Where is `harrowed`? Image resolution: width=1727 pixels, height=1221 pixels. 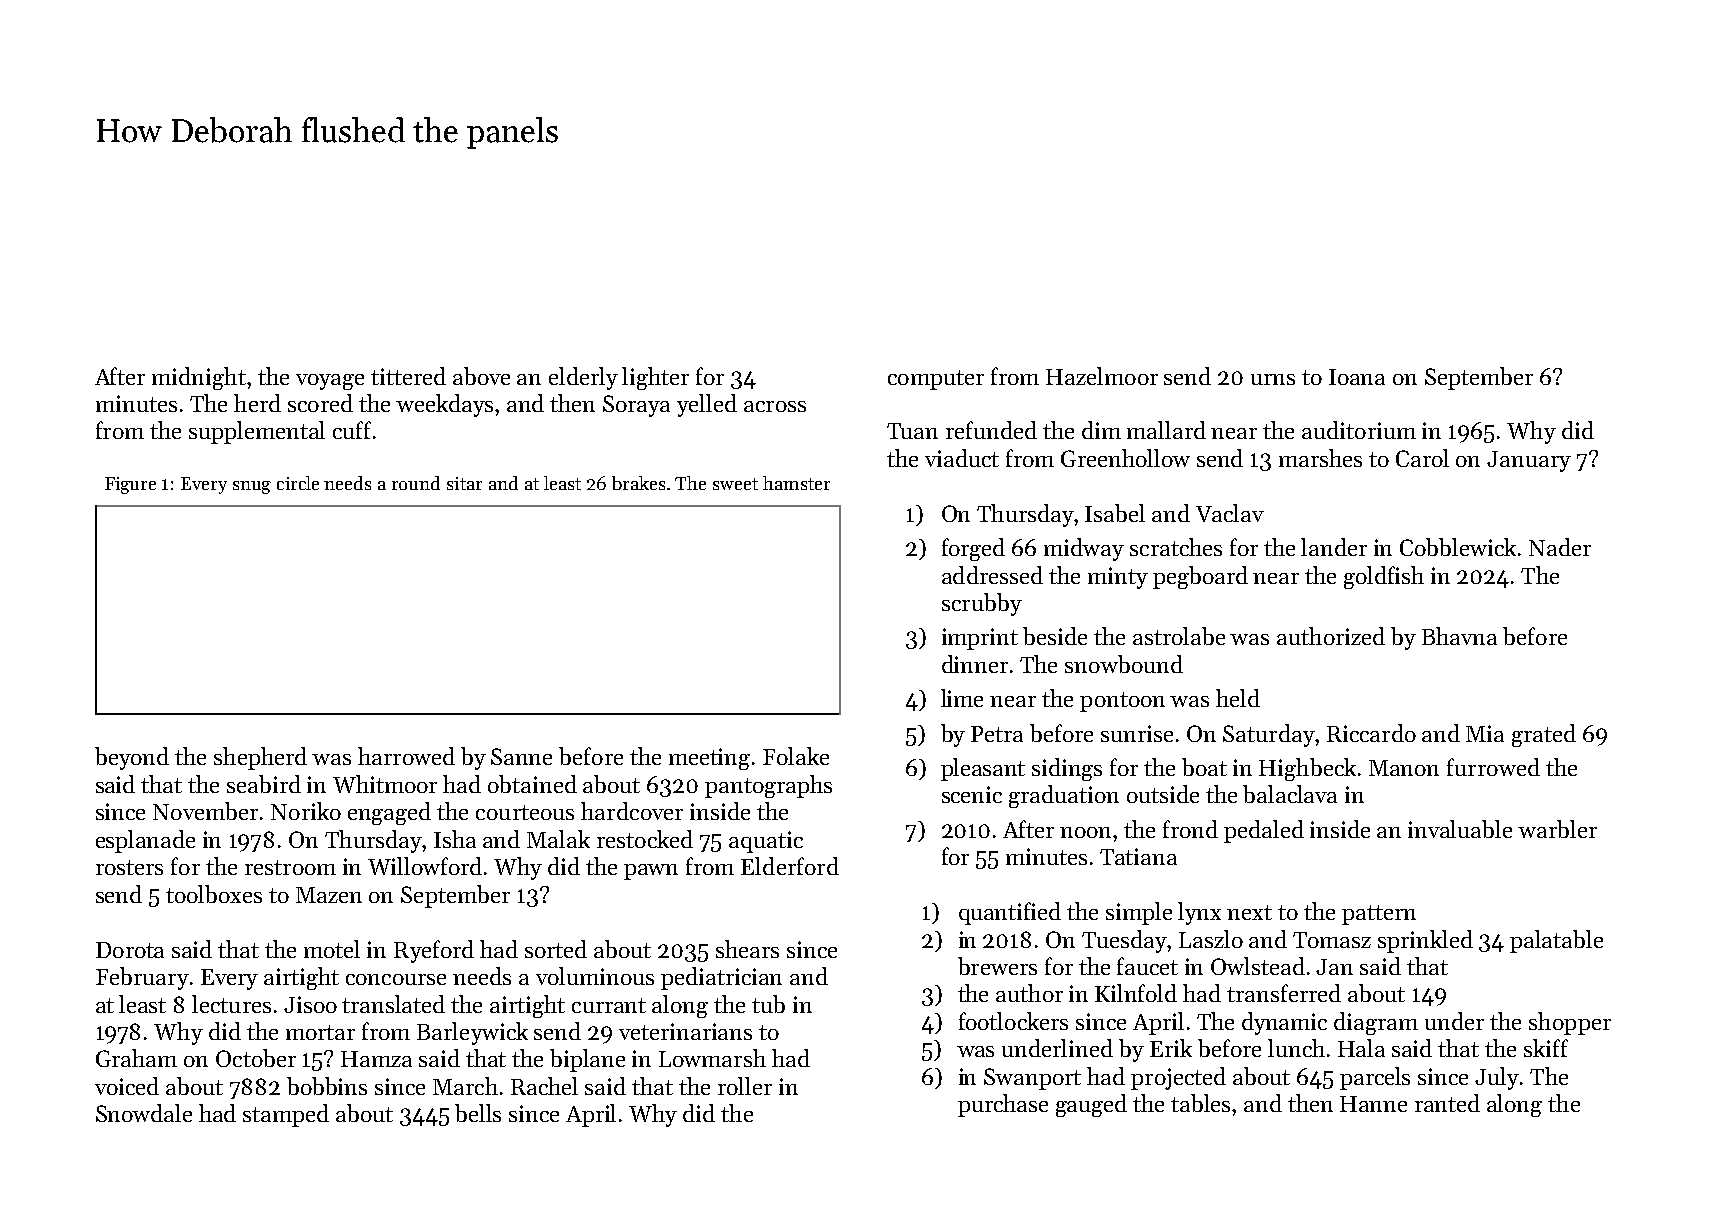 harrowed is located at coordinates (406, 756).
